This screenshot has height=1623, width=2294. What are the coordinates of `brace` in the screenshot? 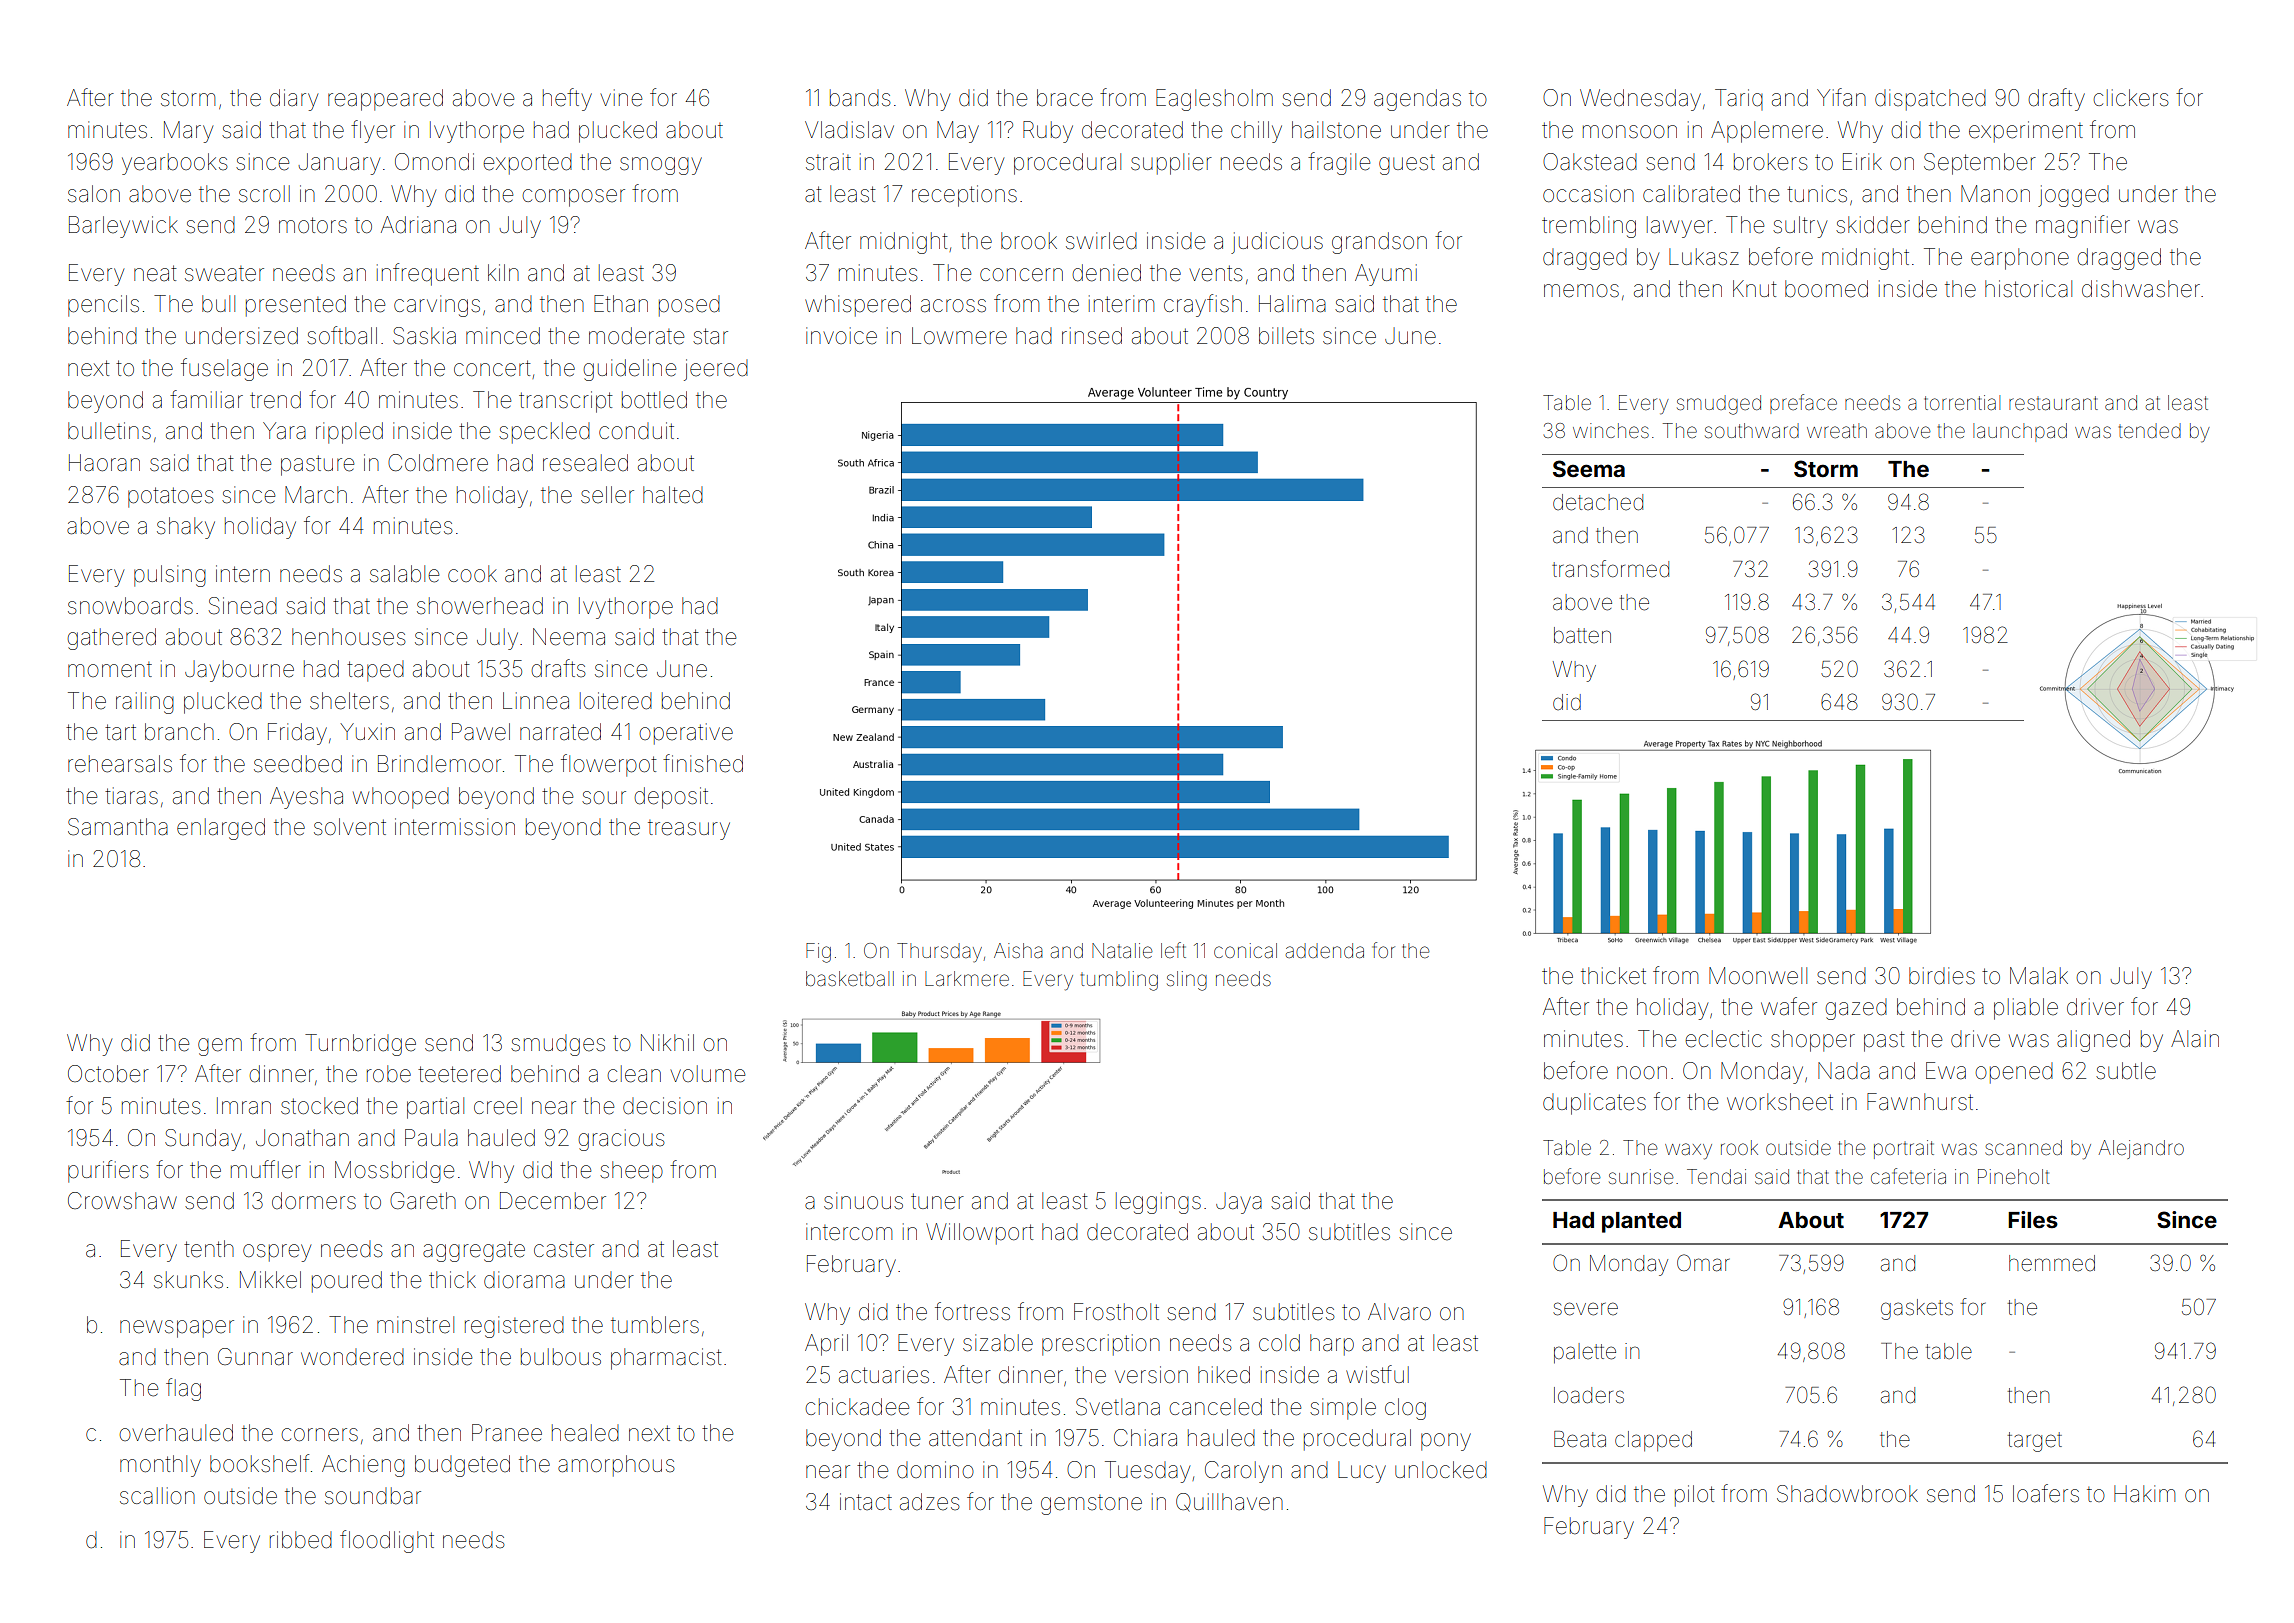 It's located at (1065, 98).
